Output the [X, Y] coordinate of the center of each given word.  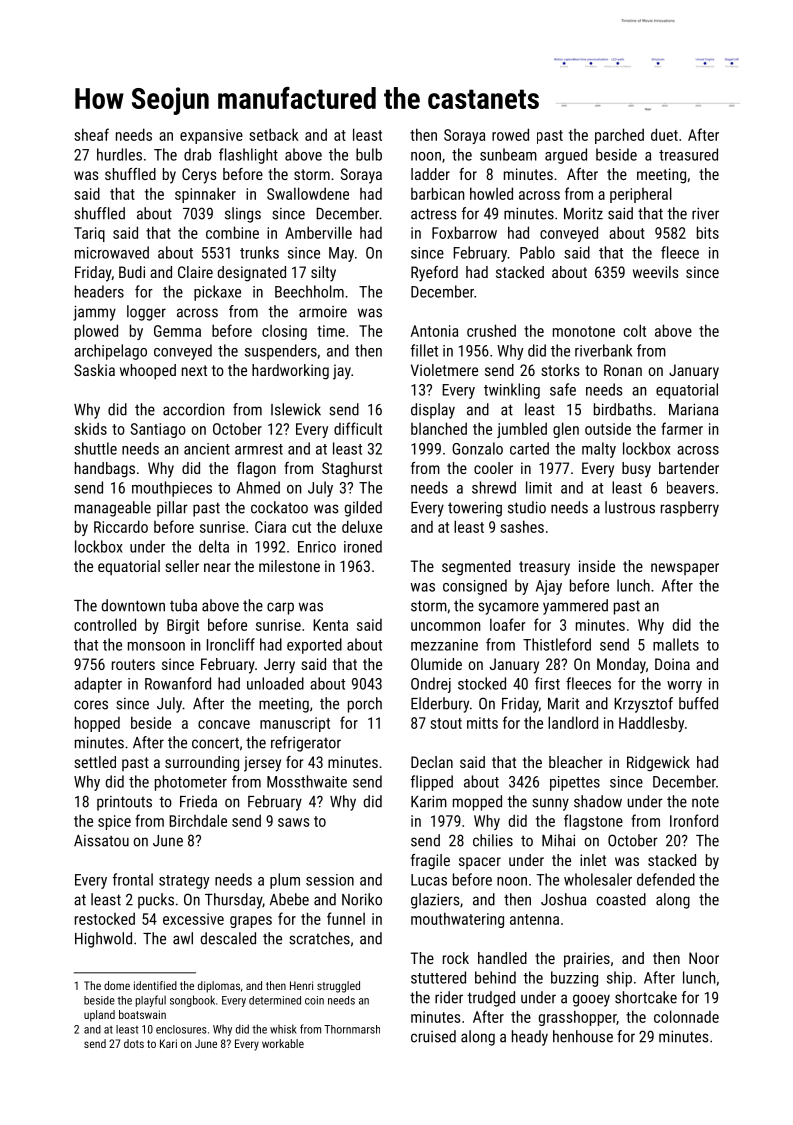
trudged [491, 999]
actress [433, 214]
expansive [211, 136]
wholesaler [598, 879]
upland [99, 1016]
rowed [510, 134]
